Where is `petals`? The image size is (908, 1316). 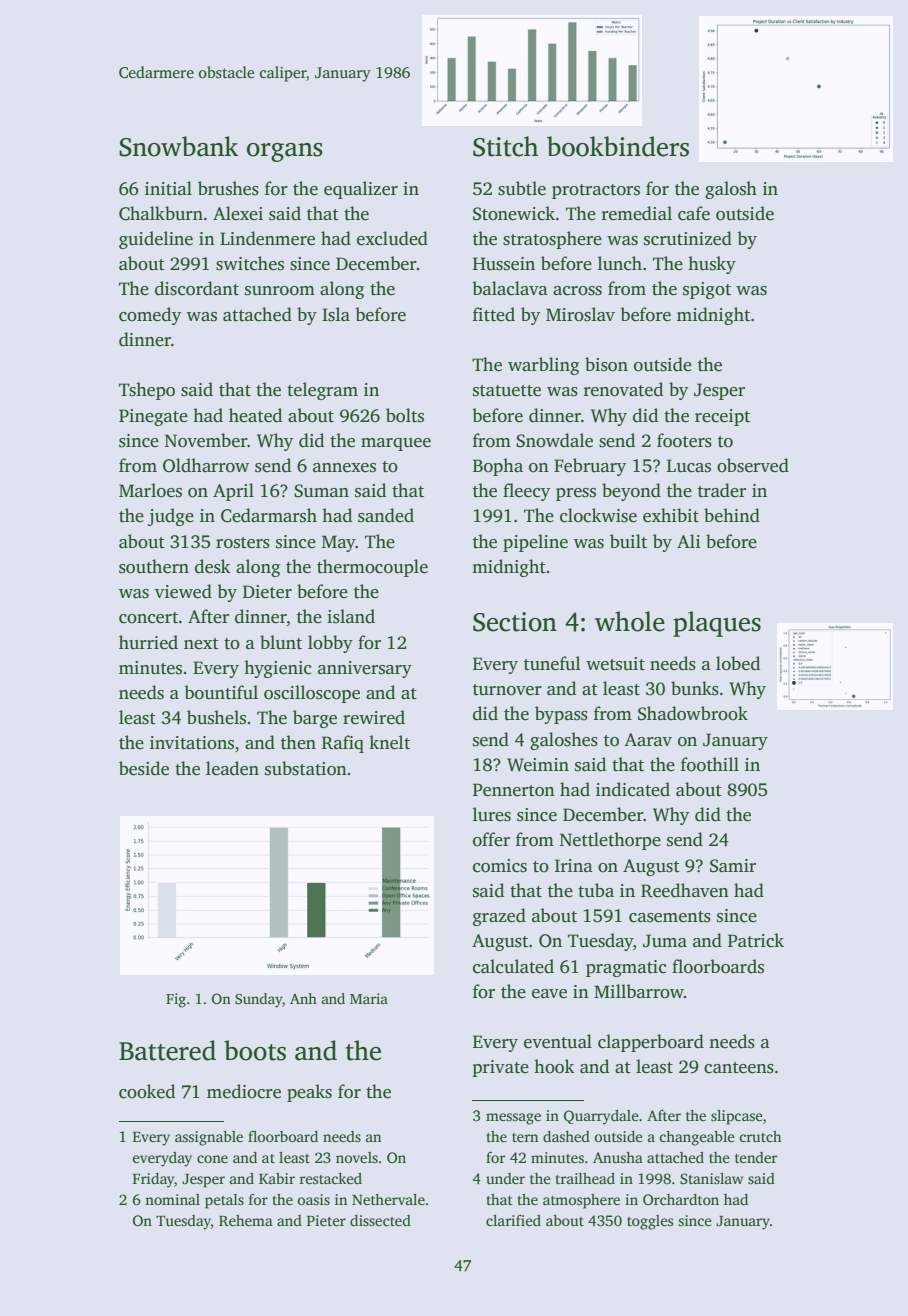
petals is located at coordinates (224, 1201).
